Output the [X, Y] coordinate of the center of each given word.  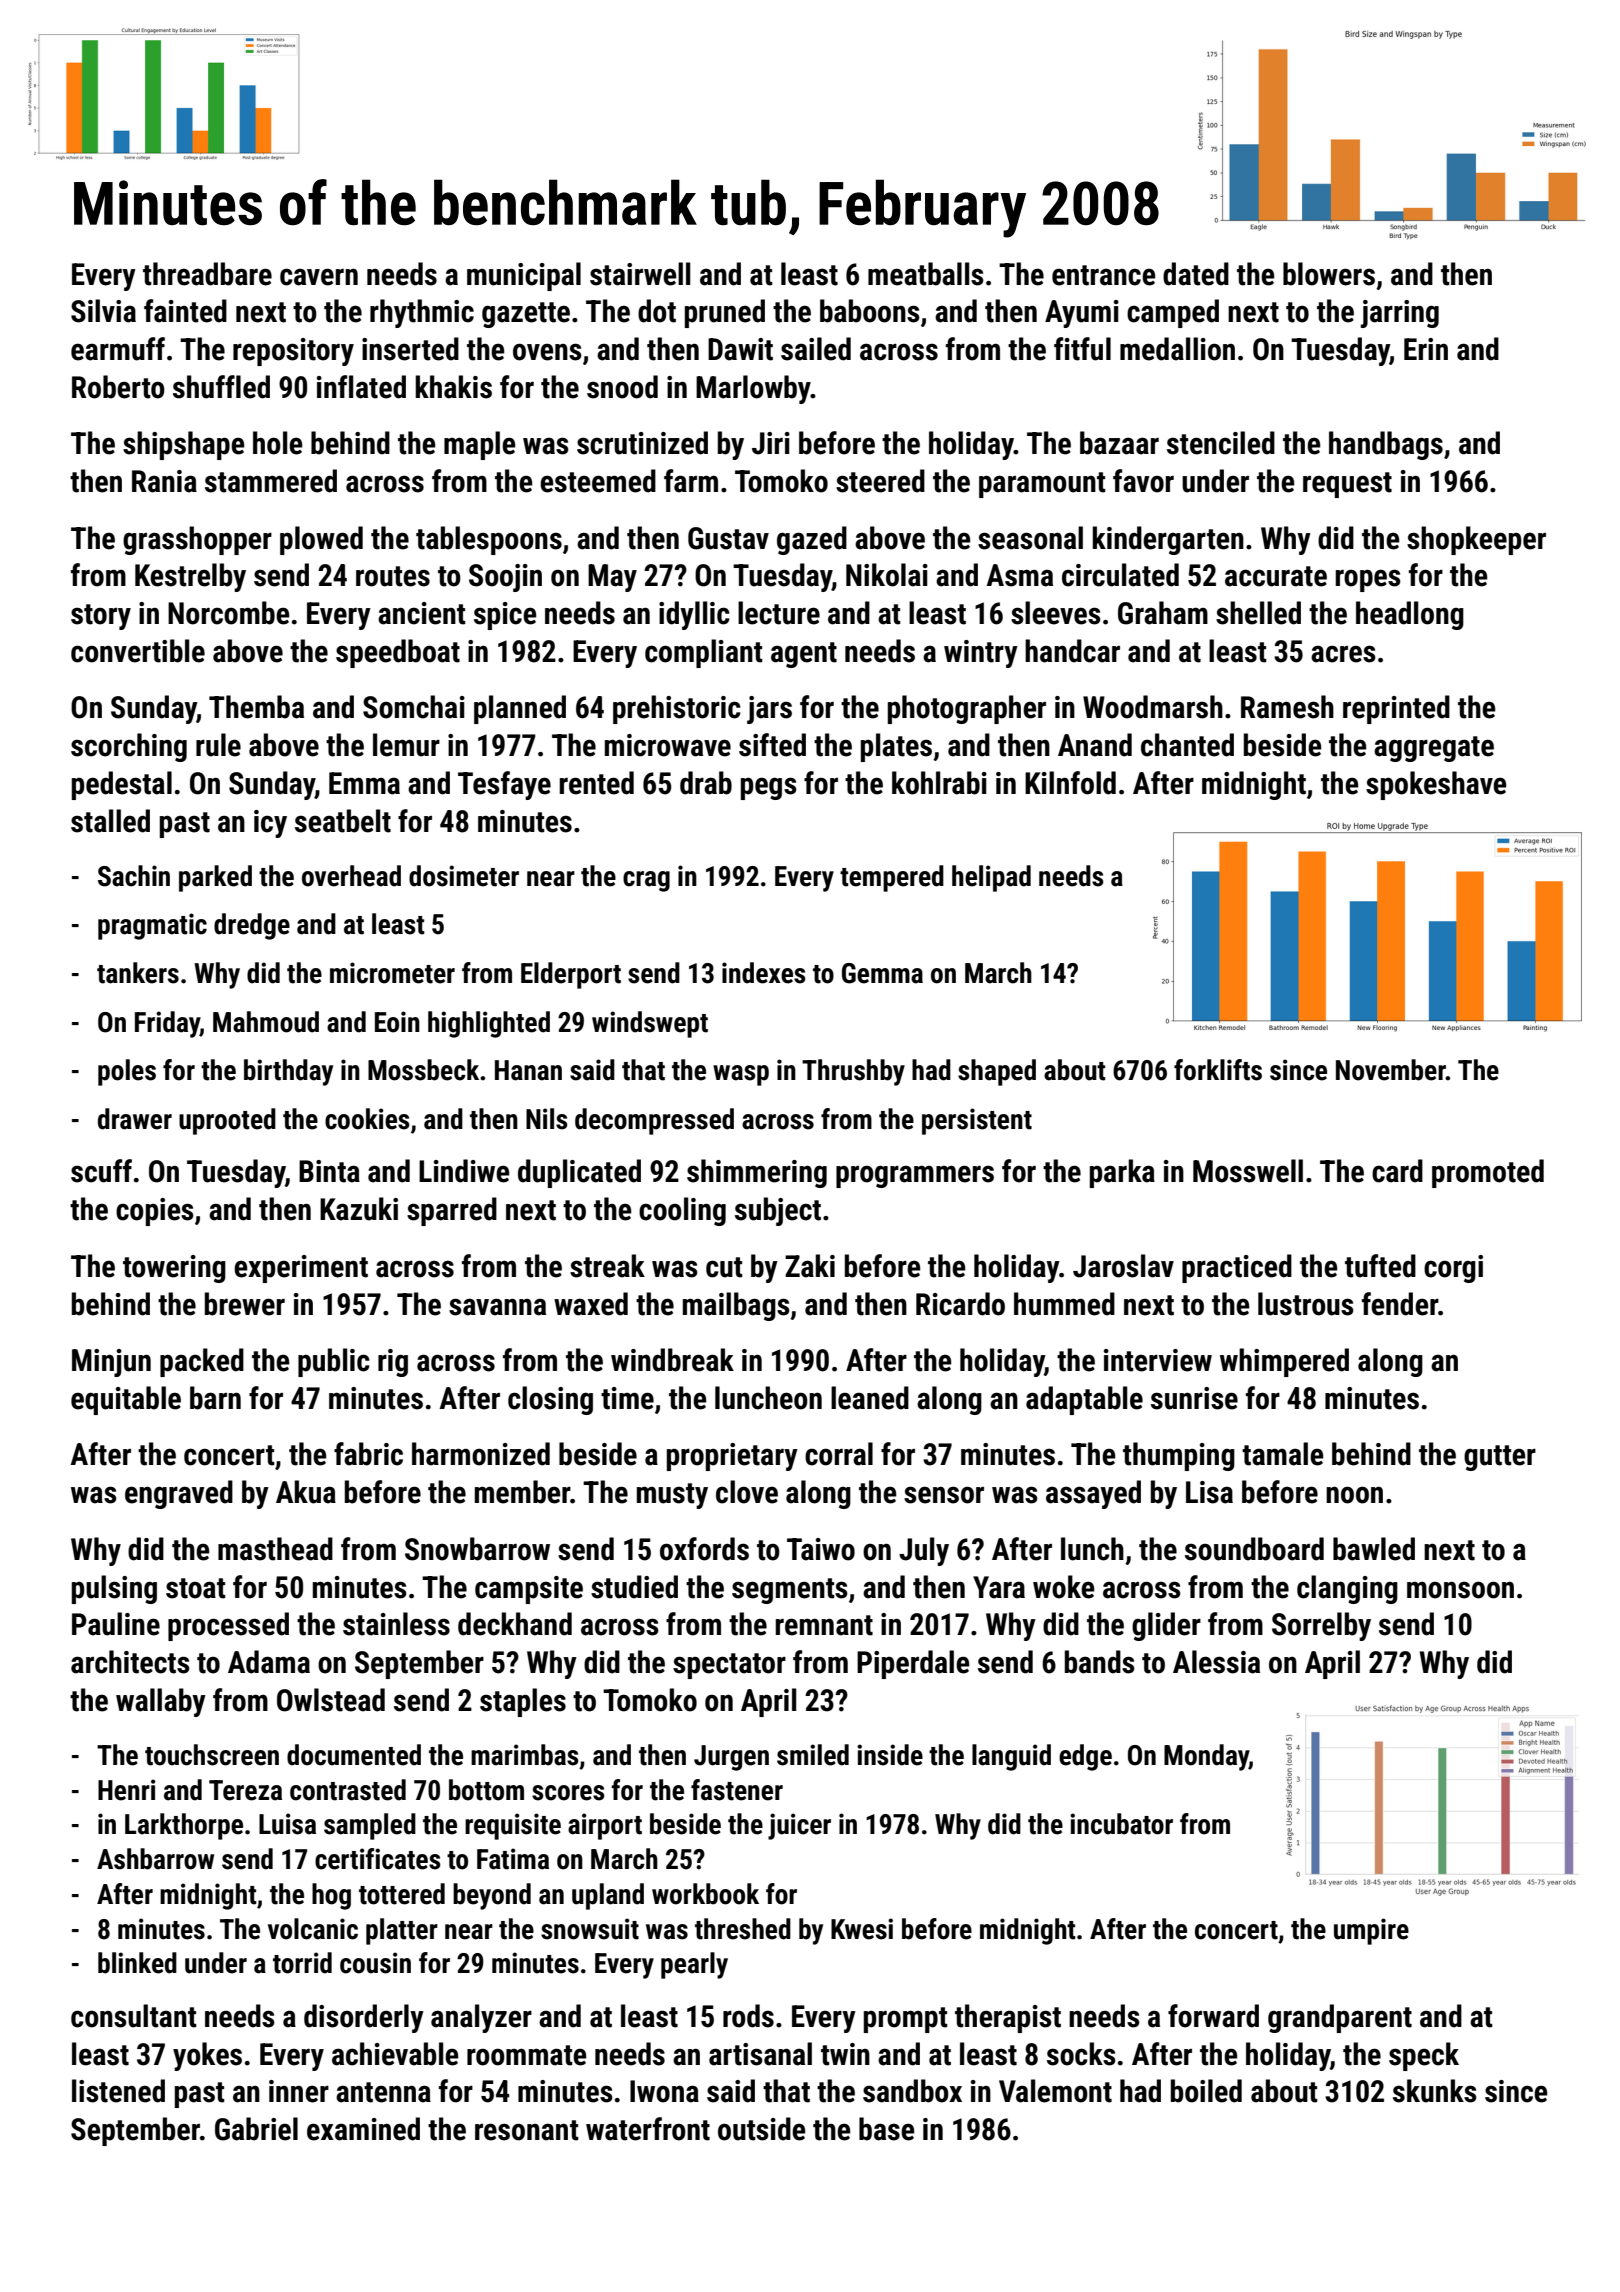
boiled [1206, 2091]
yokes [207, 2056]
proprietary [732, 1457]
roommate [527, 2055]
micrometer [392, 973]
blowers [1329, 274]
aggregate [1434, 749]
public [334, 1362]
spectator [729, 1666]
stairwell [640, 274]
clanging [1347, 1589]
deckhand [515, 1624]
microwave [668, 745]
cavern [319, 277]
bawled [1374, 1549]
